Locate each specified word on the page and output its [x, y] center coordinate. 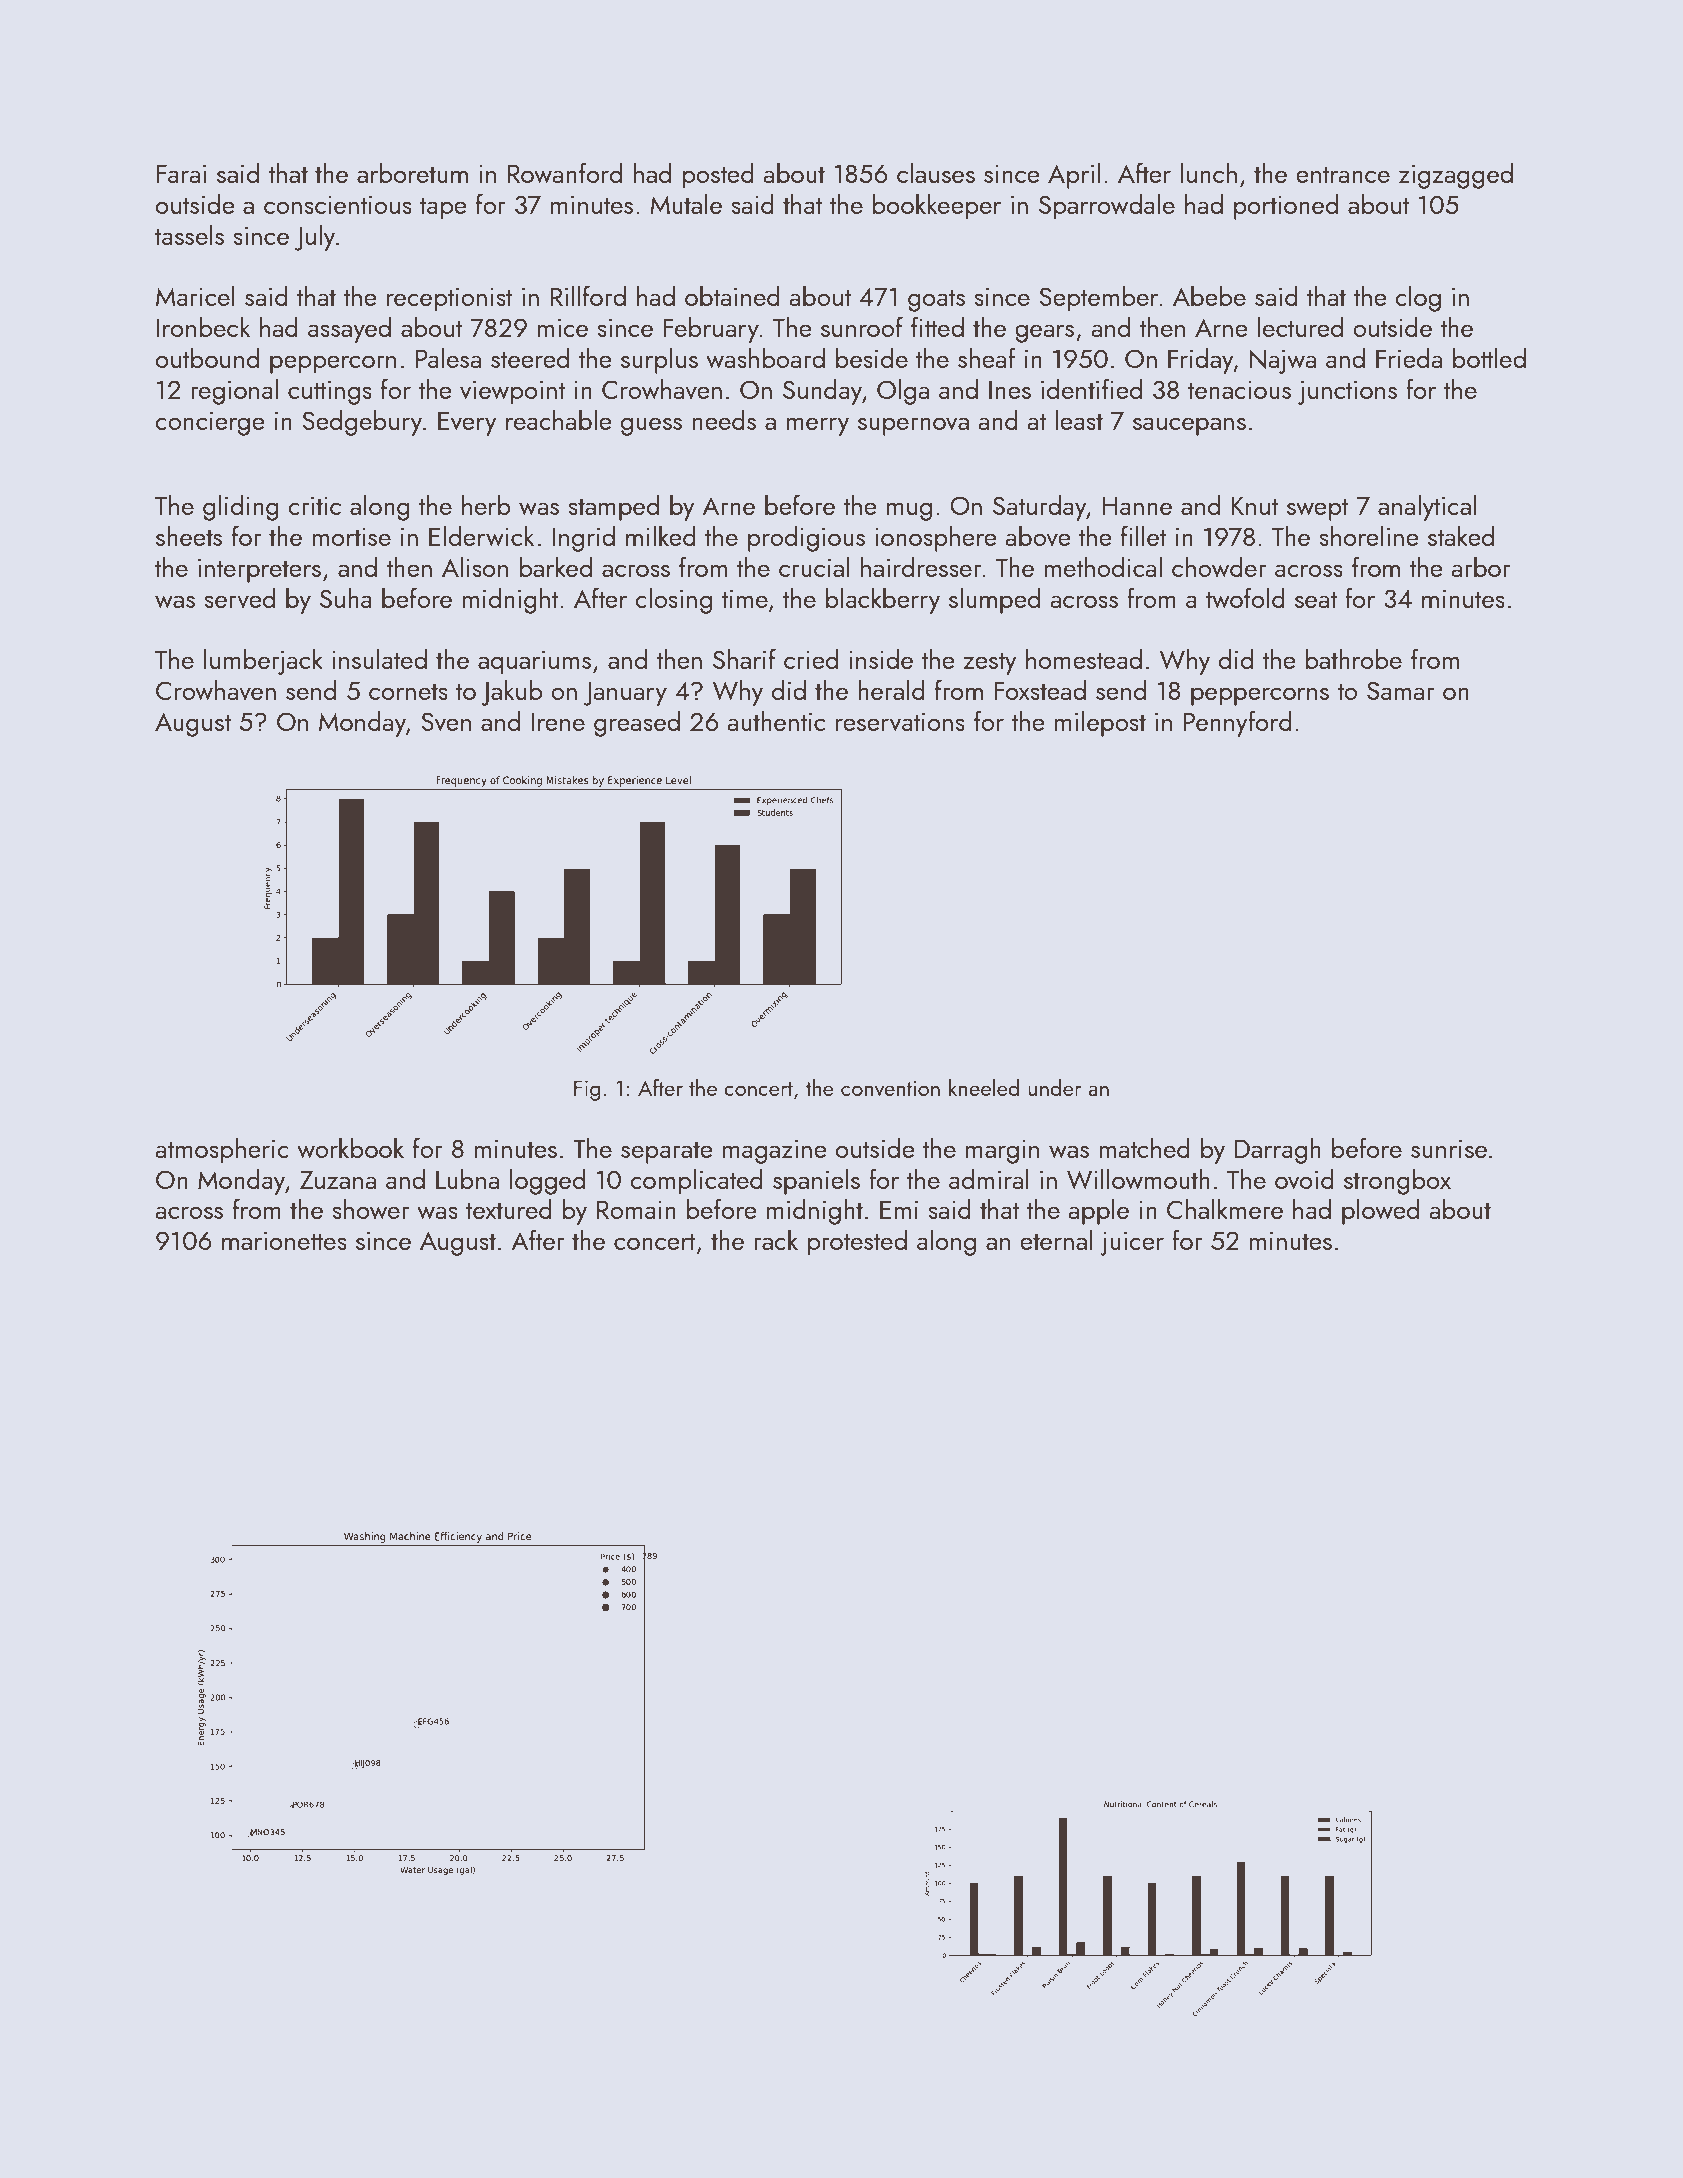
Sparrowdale [1107, 206]
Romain [636, 1209]
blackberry [883, 600]
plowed [1380, 1211]
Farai [181, 173]
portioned [1286, 206]
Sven [446, 722]
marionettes [284, 1240]
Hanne [1137, 505]
